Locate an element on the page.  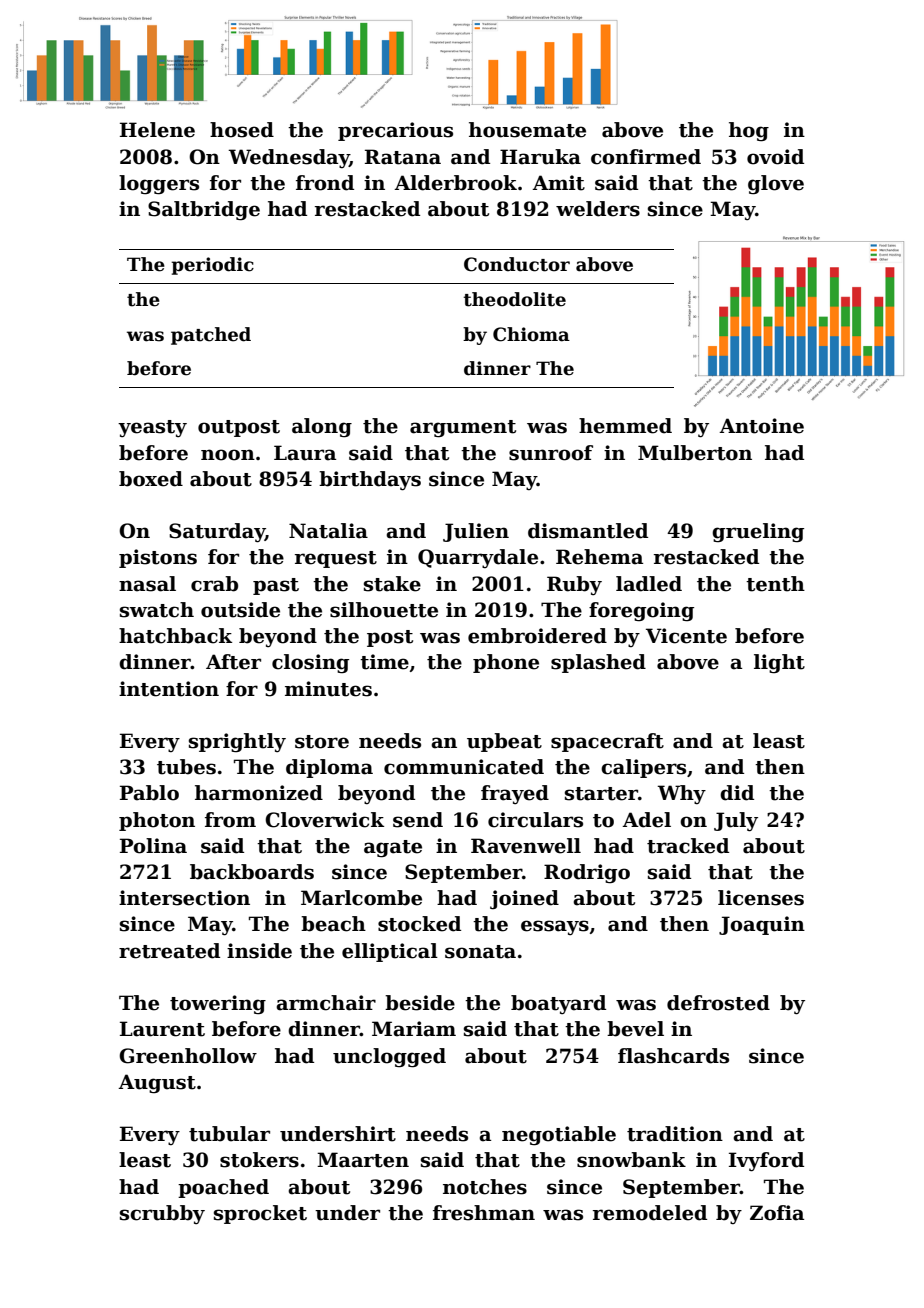
notches is located at coordinates (485, 1187).
